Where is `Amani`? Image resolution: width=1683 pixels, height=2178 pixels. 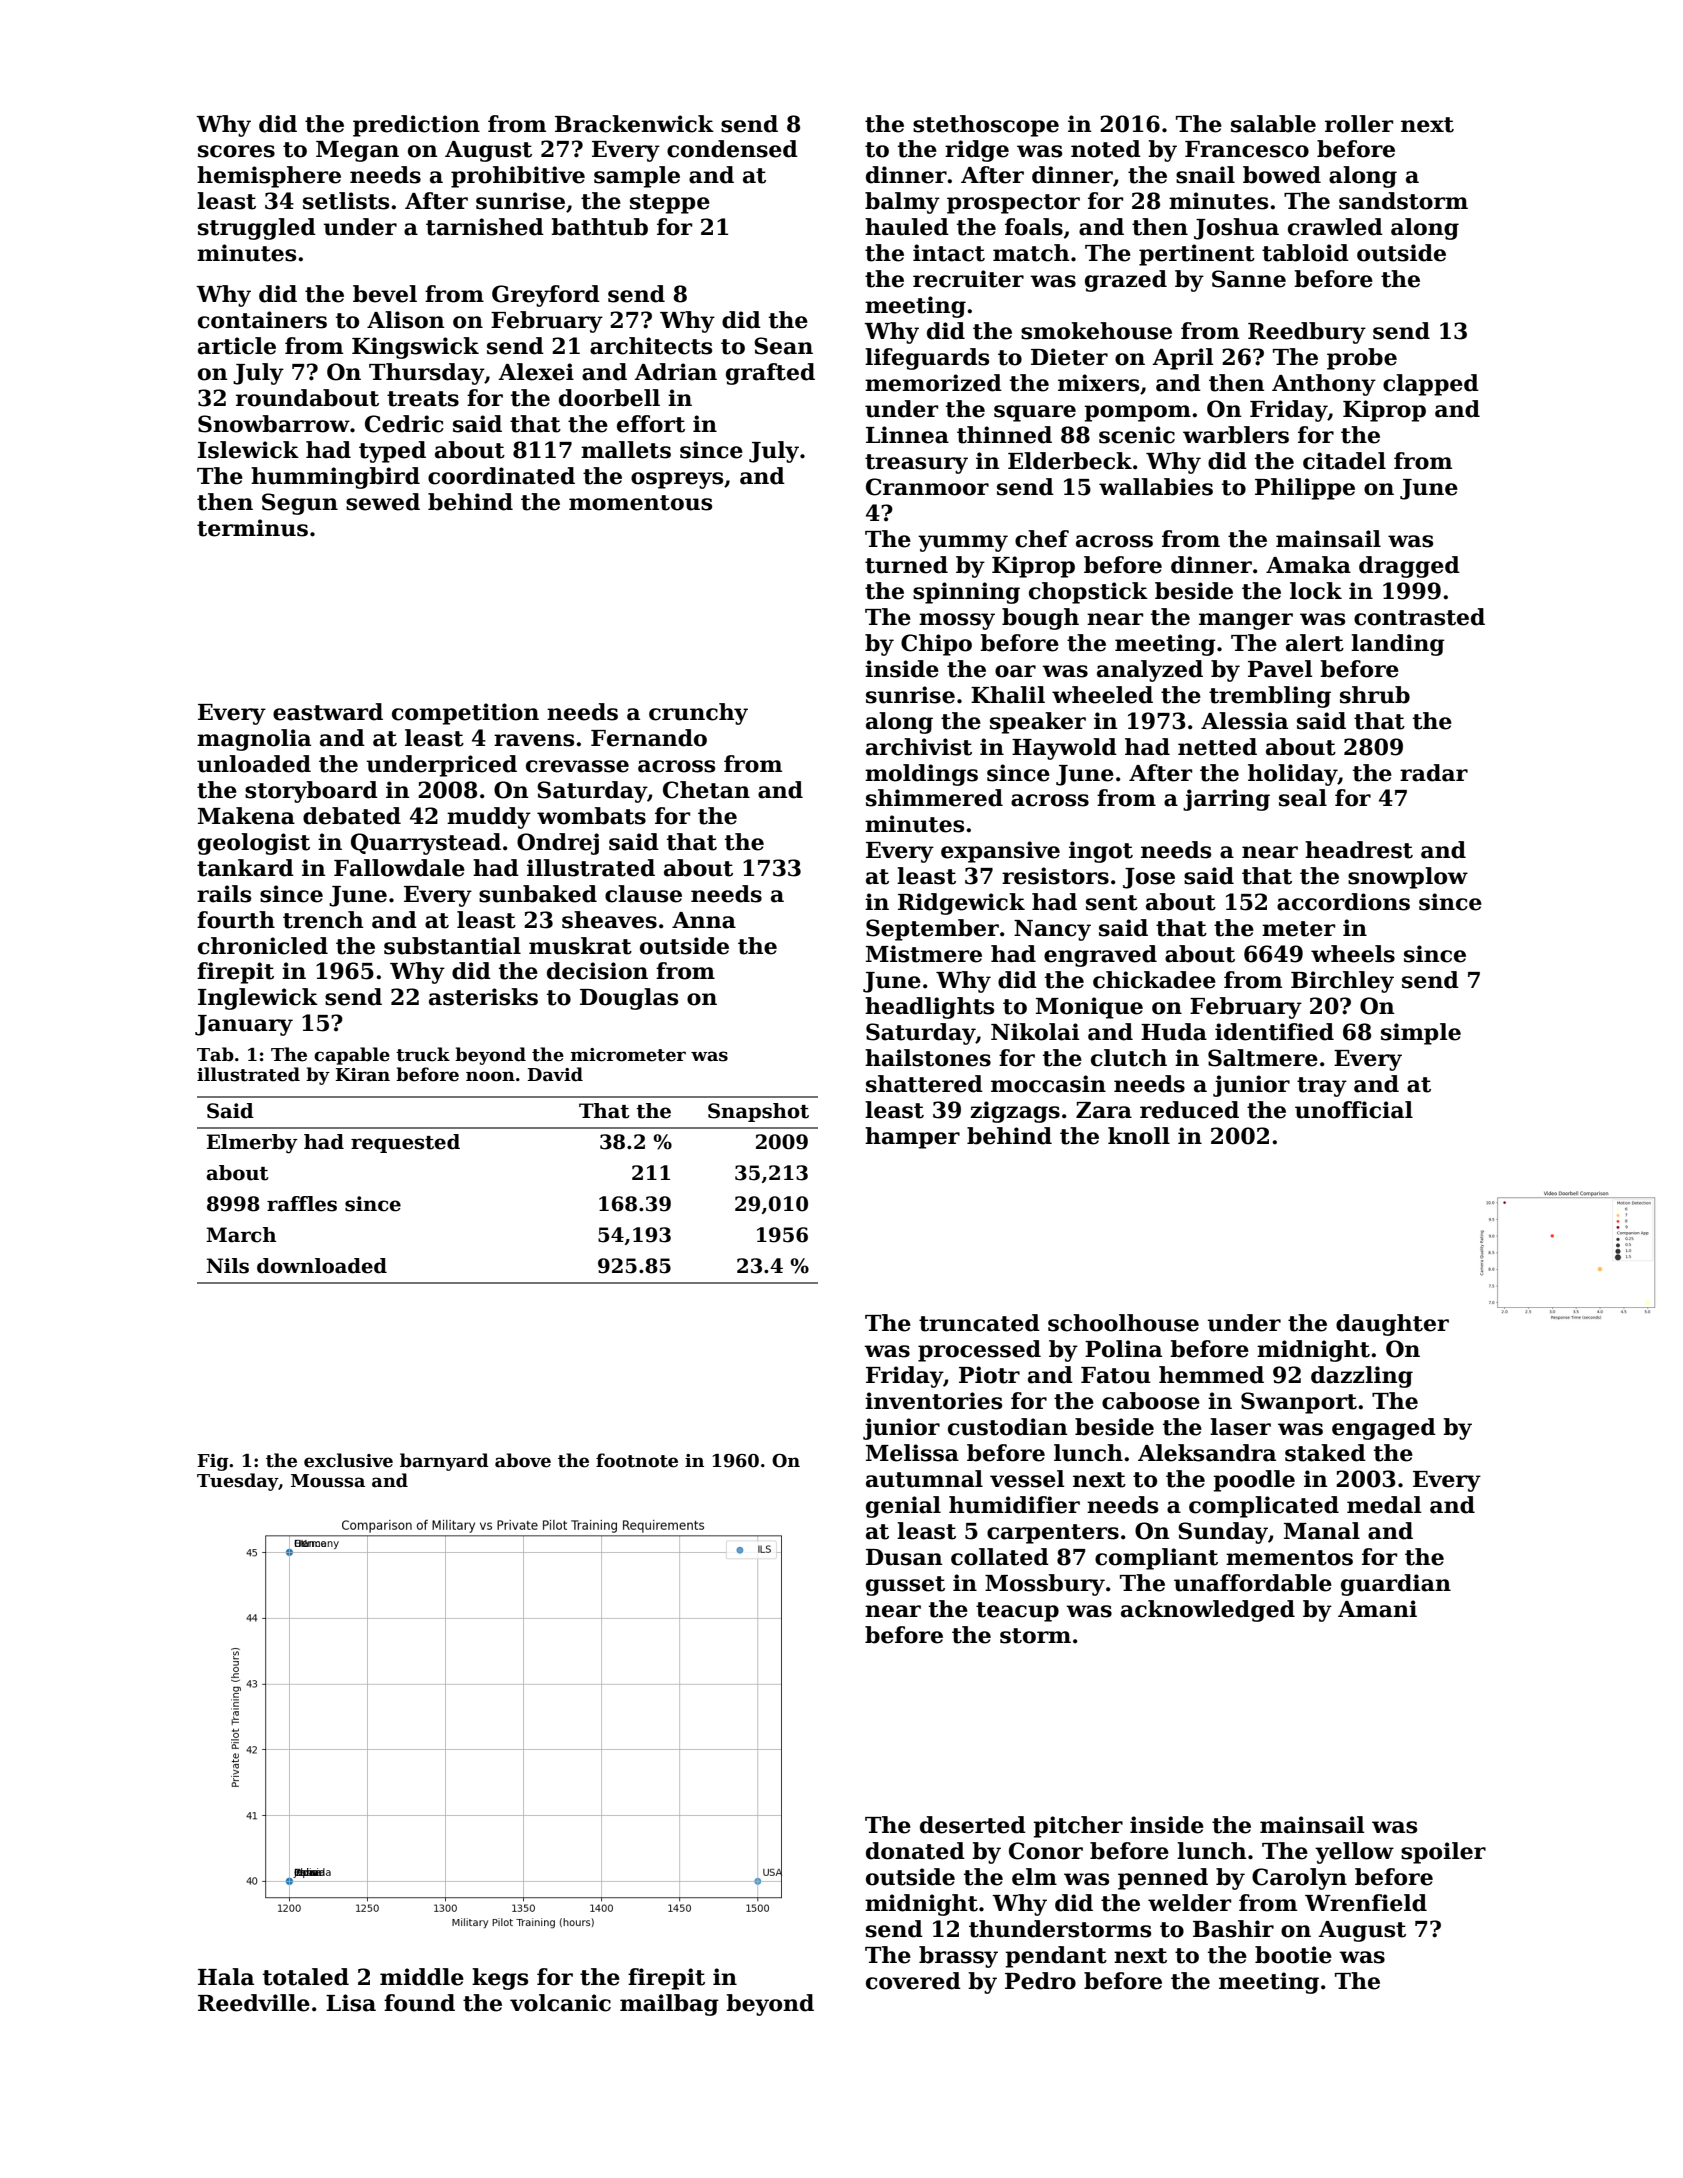 Amani is located at coordinates (1377, 1609).
